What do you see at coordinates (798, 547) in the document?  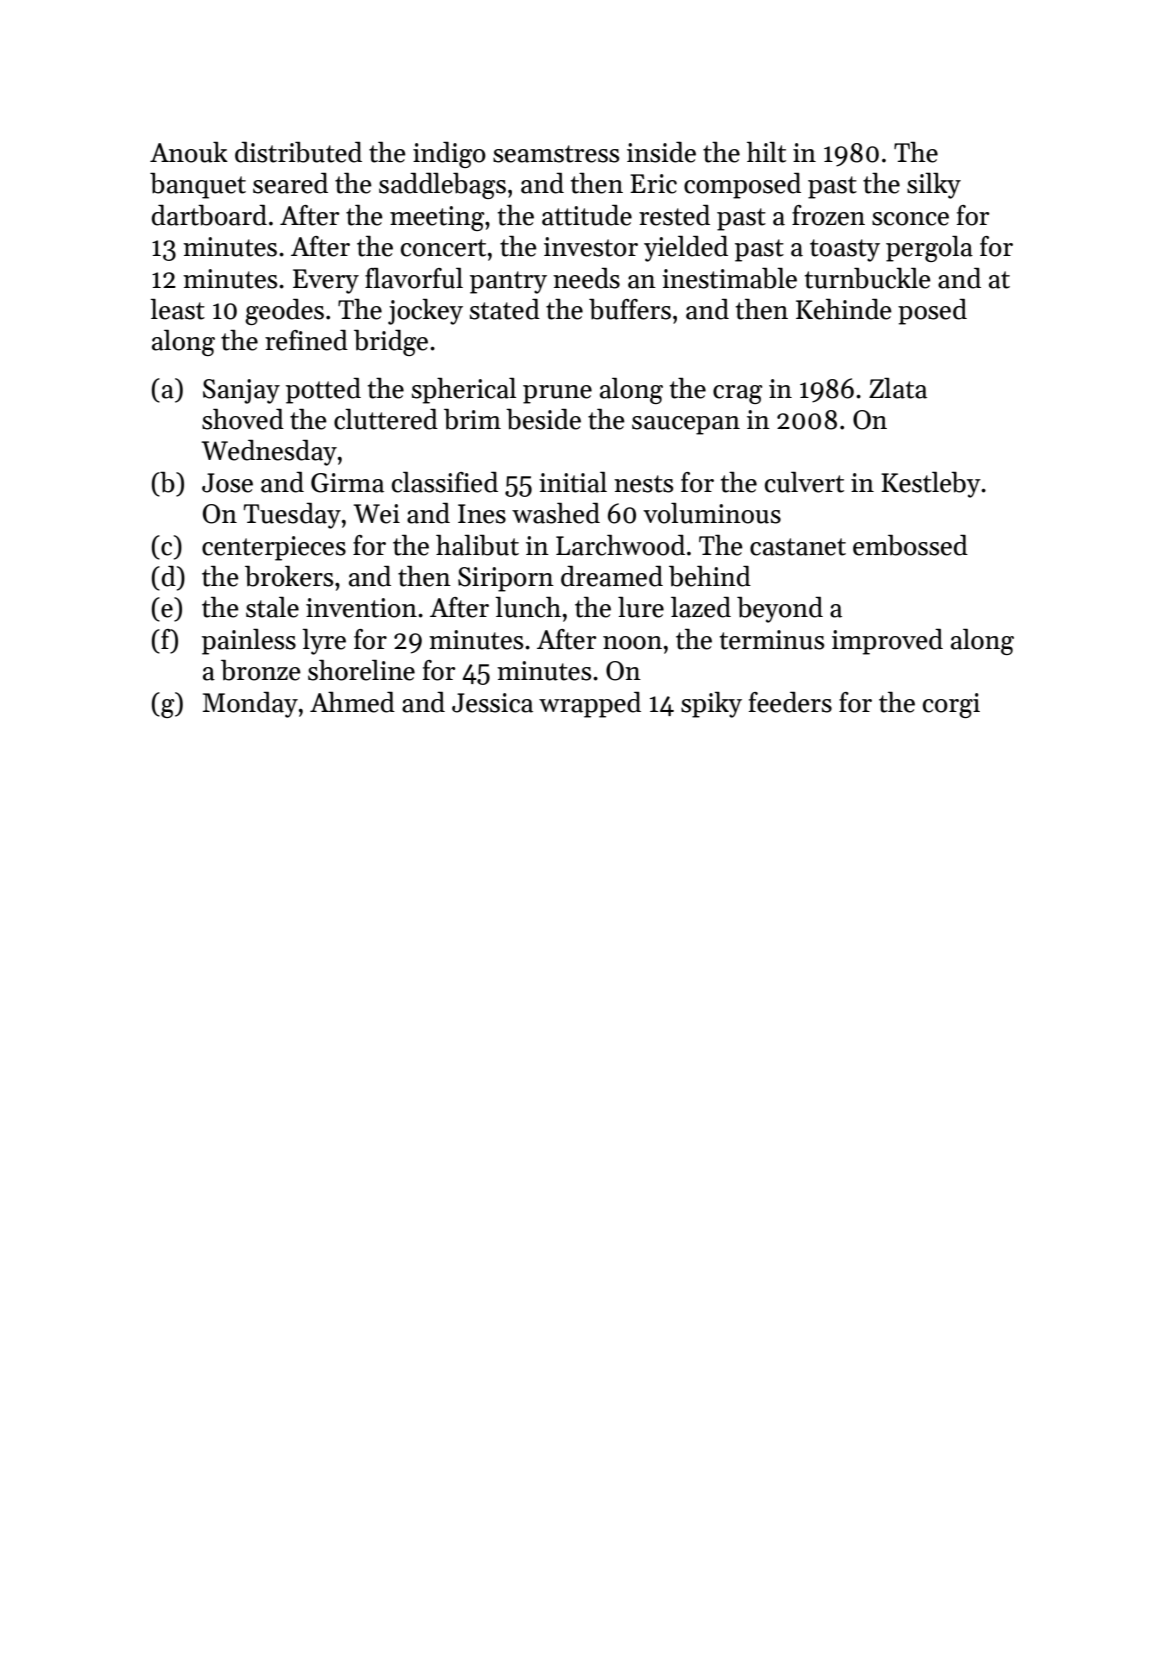 I see `castanet` at bounding box center [798, 547].
